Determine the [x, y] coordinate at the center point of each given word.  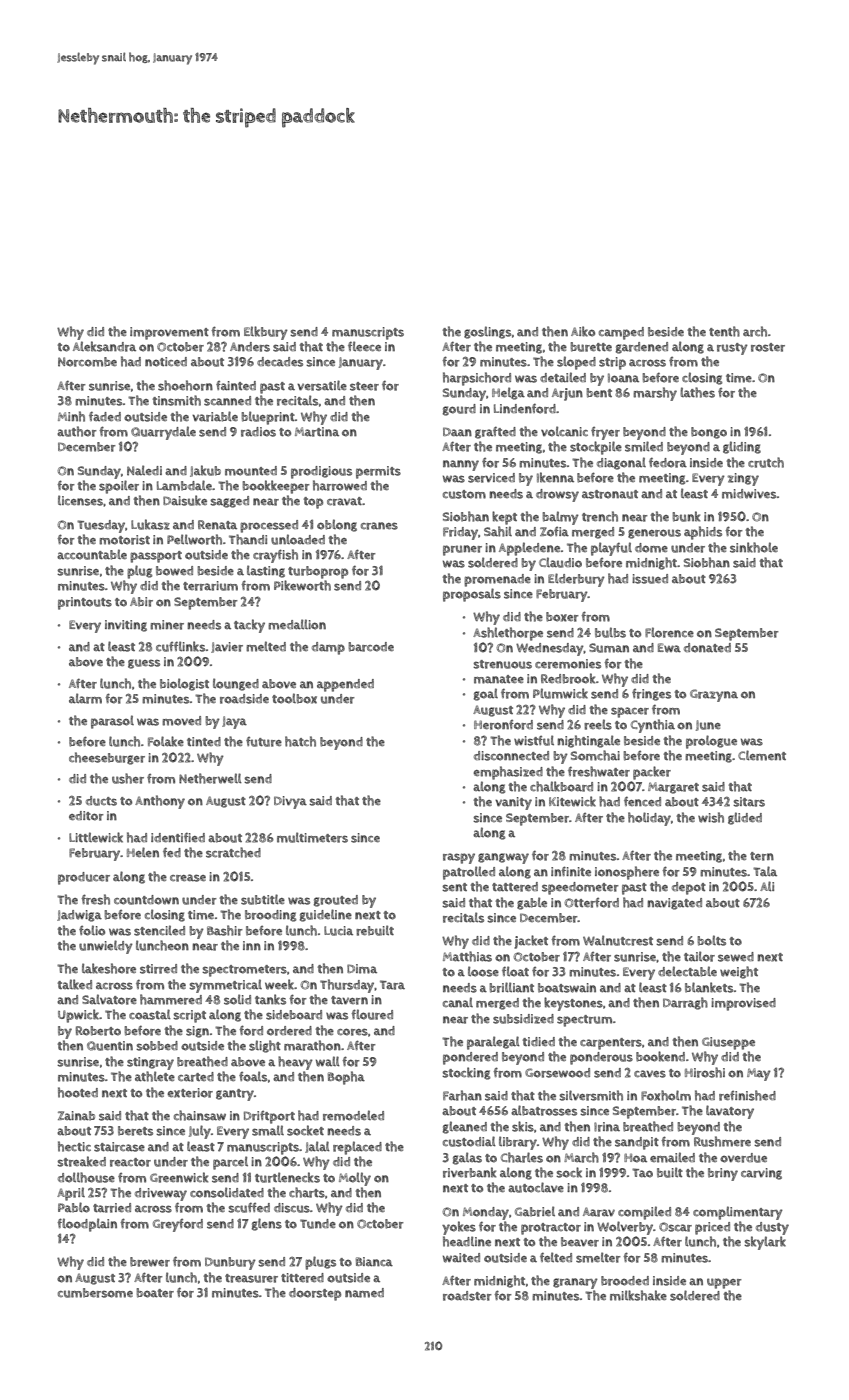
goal [486, 694]
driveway [161, 1194]
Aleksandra [104, 346]
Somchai [595, 755]
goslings [487, 332]
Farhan [462, 1095]
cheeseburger [107, 758]
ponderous [601, 1058]
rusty [732, 349]
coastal [150, 1014]
